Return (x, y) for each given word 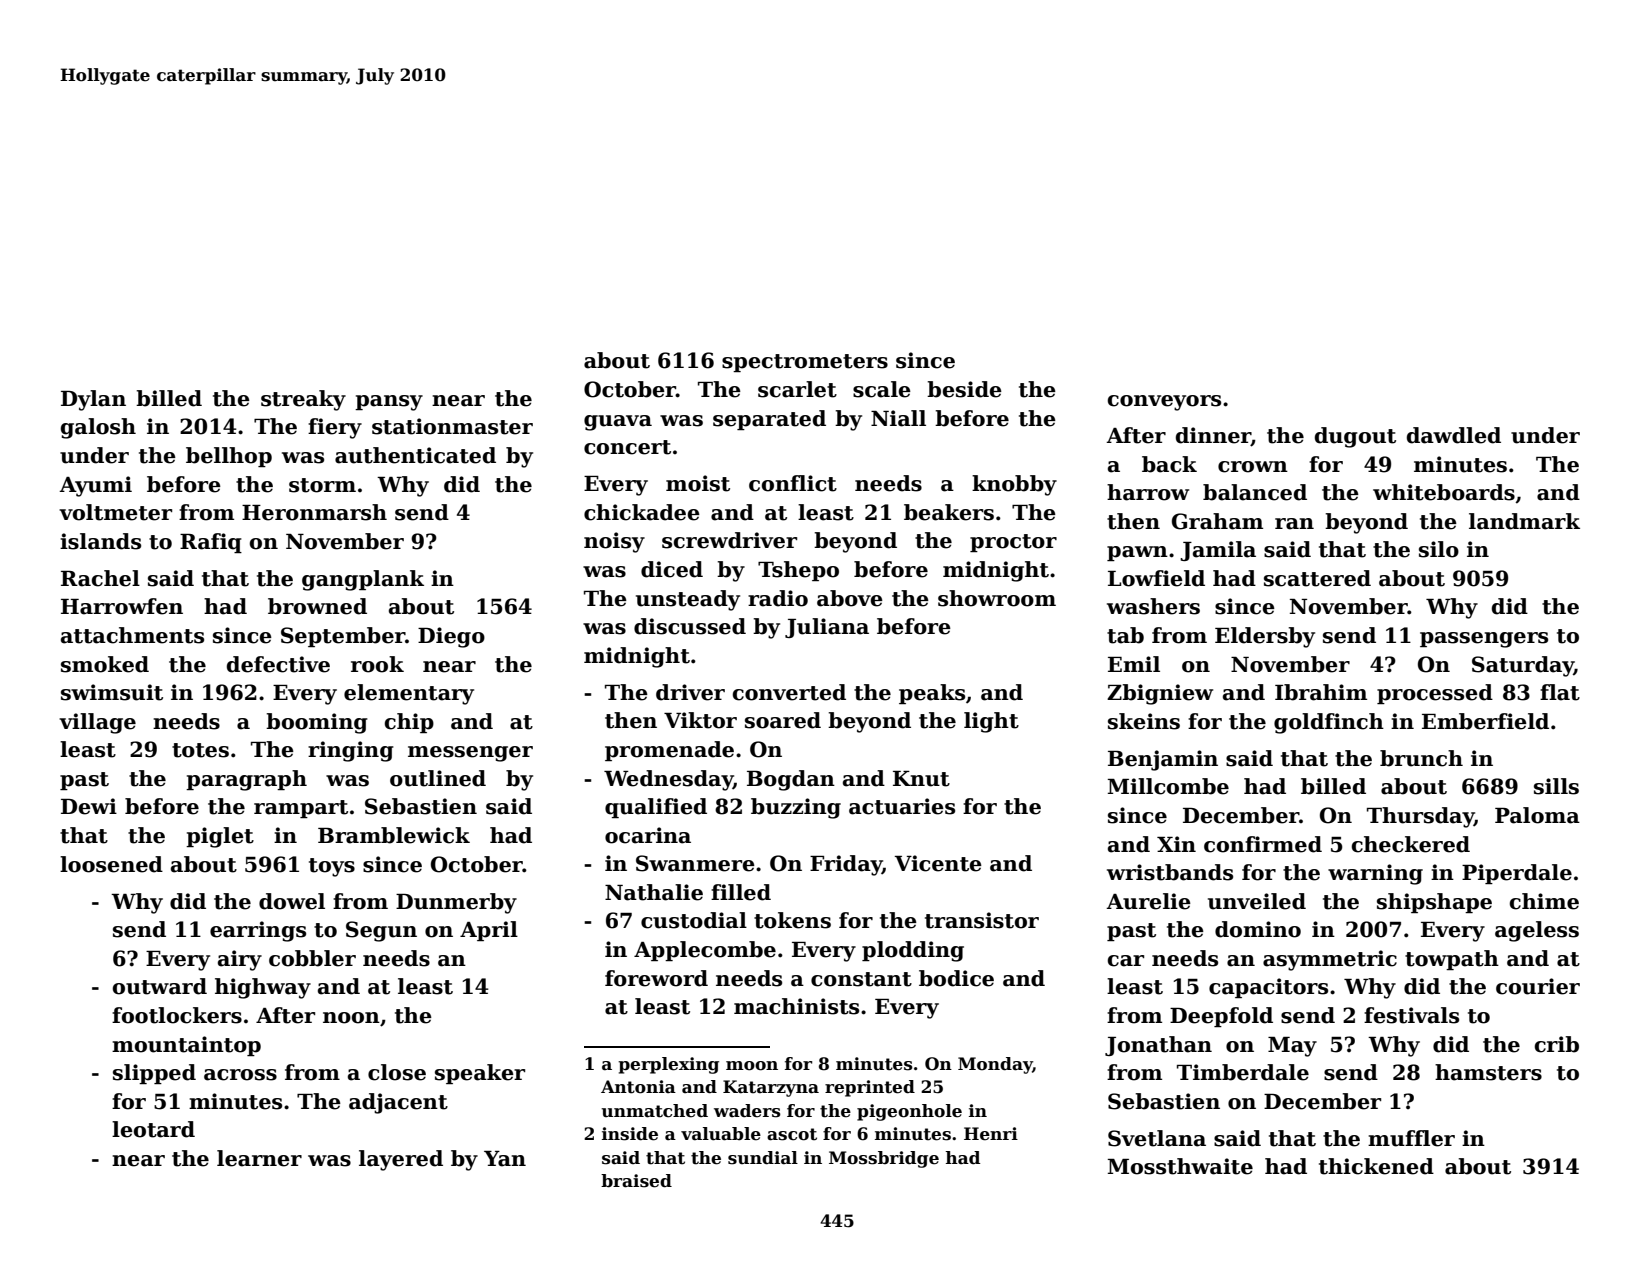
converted (789, 692)
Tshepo (798, 571)
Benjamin (1163, 760)
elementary (409, 694)
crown (1253, 467)
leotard (153, 1129)
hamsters (1488, 1072)
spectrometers (805, 363)
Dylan (93, 400)
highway (263, 988)
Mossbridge (884, 1159)
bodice (956, 978)
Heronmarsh (314, 512)
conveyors (1164, 403)
